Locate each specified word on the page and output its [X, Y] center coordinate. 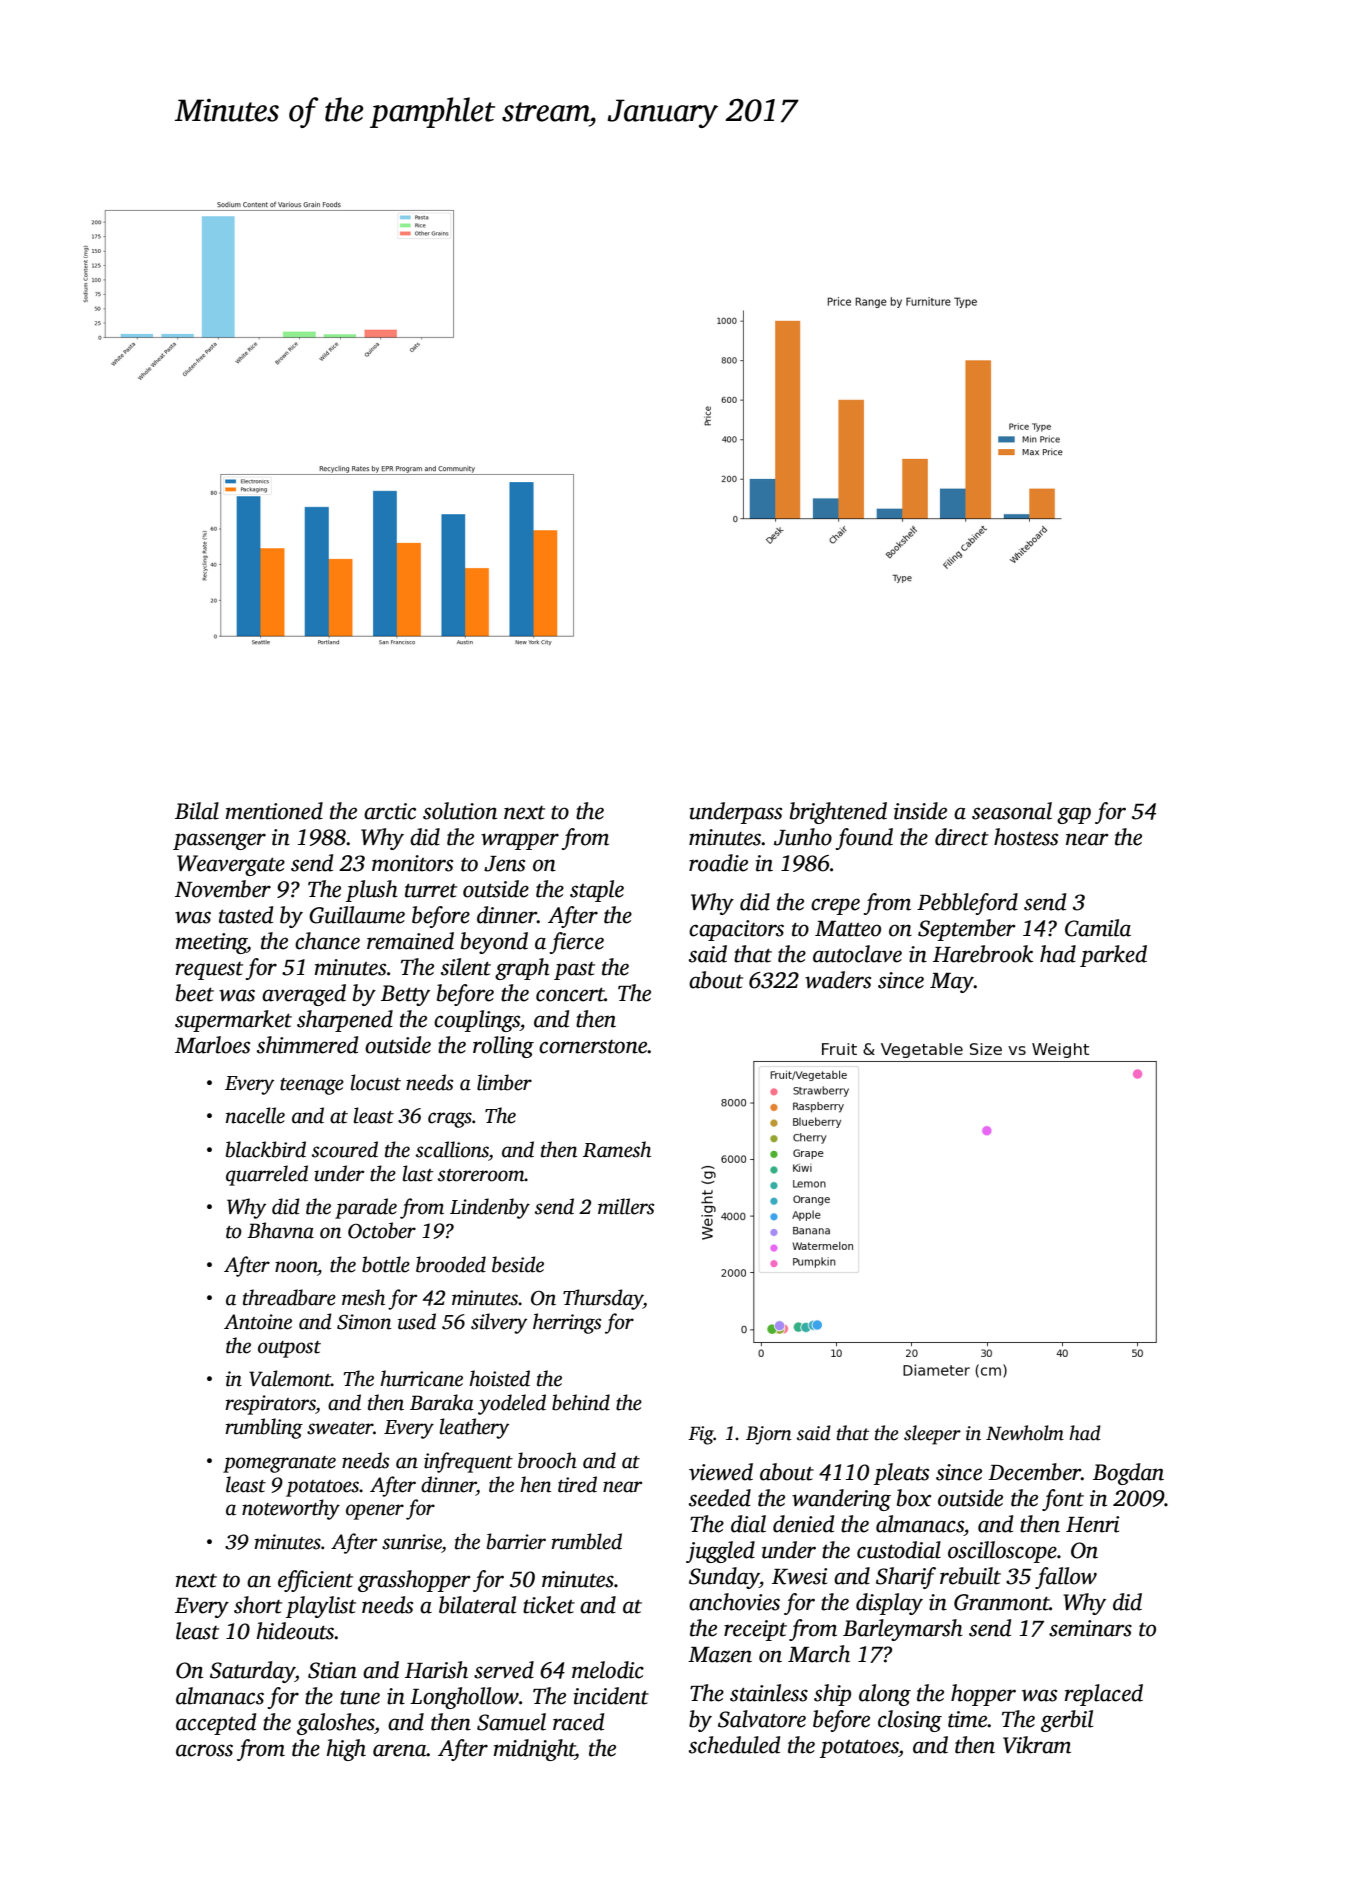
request [209, 971]
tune [360, 1698]
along [885, 1695]
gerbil [1067, 1721]
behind [581, 1402]
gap [1074, 815]
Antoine [258, 1322]
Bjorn [769, 1435]
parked [1113, 956]
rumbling [264, 1428]
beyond [494, 943]
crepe [835, 906]
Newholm [1025, 1433]
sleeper [932, 1435]
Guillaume [357, 915]
